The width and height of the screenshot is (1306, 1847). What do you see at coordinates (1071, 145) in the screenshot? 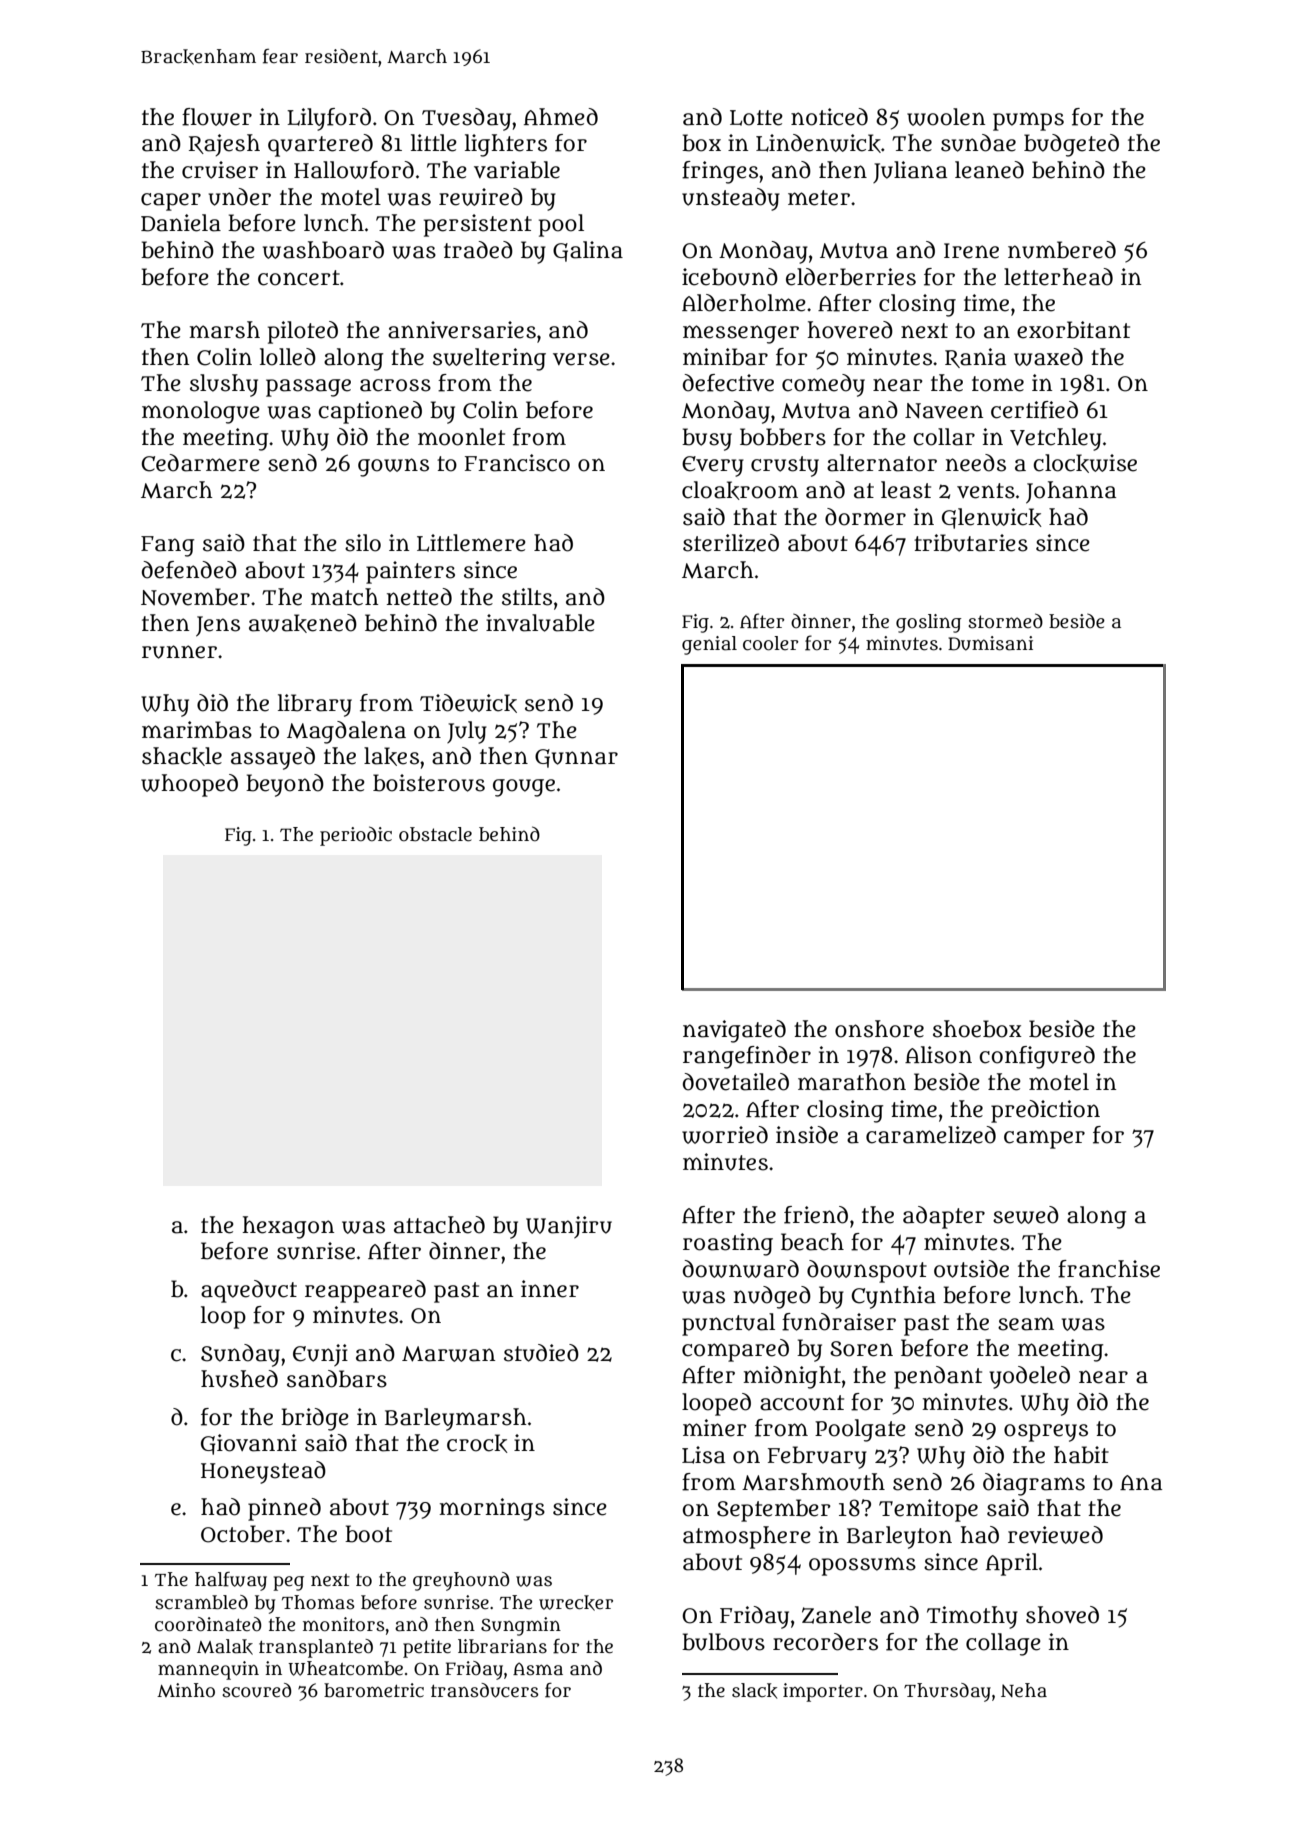
I see `budgeted` at bounding box center [1071, 145].
